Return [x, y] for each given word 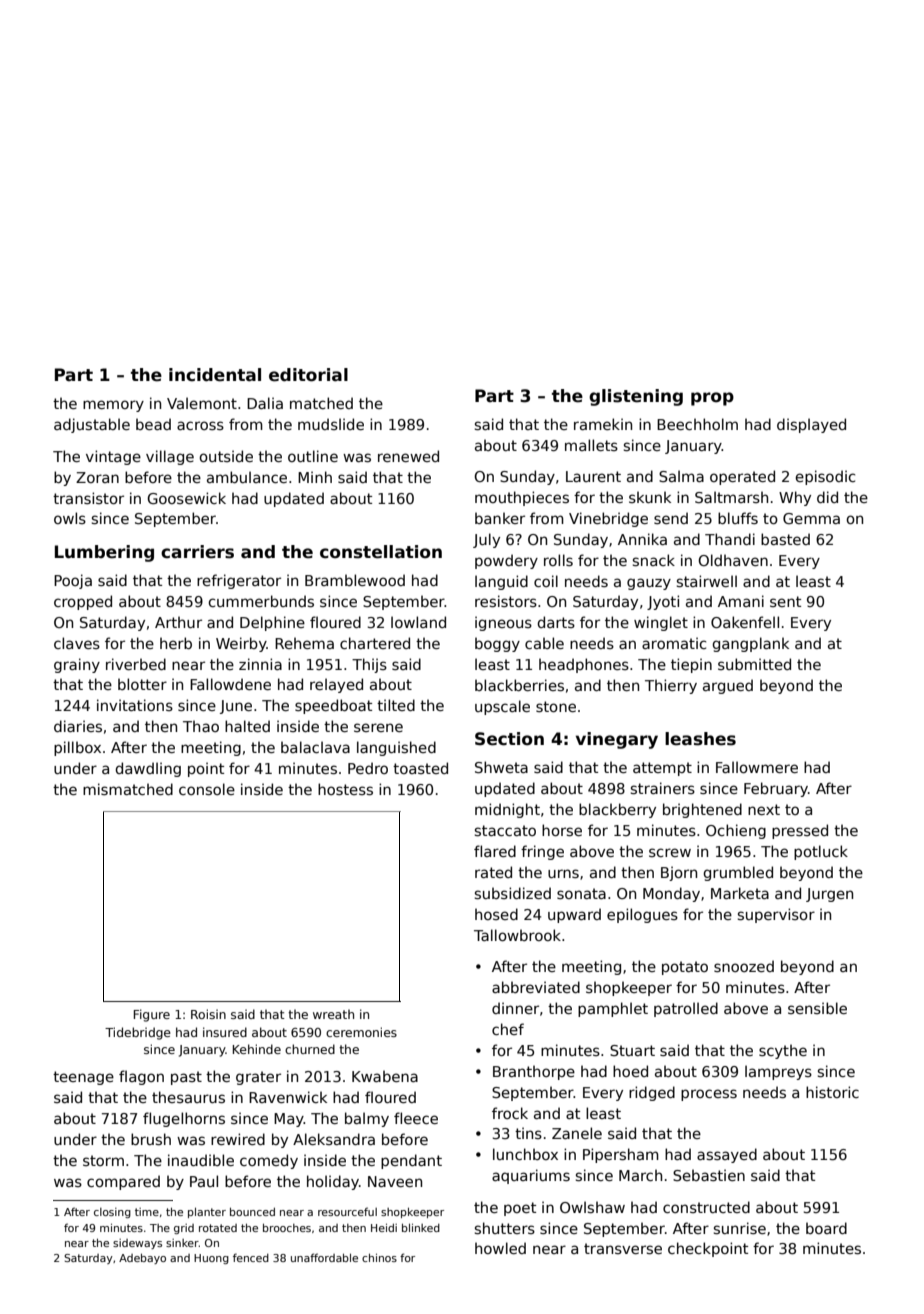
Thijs [369, 665]
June [236, 707]
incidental [215, 375]
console [207, 789]
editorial [308, 375]
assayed [727, 1155]
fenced [251, 1257]
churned [310, 1049]
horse [562, 830]
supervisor [776, 915]
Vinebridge [608, 519]
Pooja [73, 581]
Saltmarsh [731, 497]
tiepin [691, 665]
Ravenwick [288, 1097]
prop [712, 399]
